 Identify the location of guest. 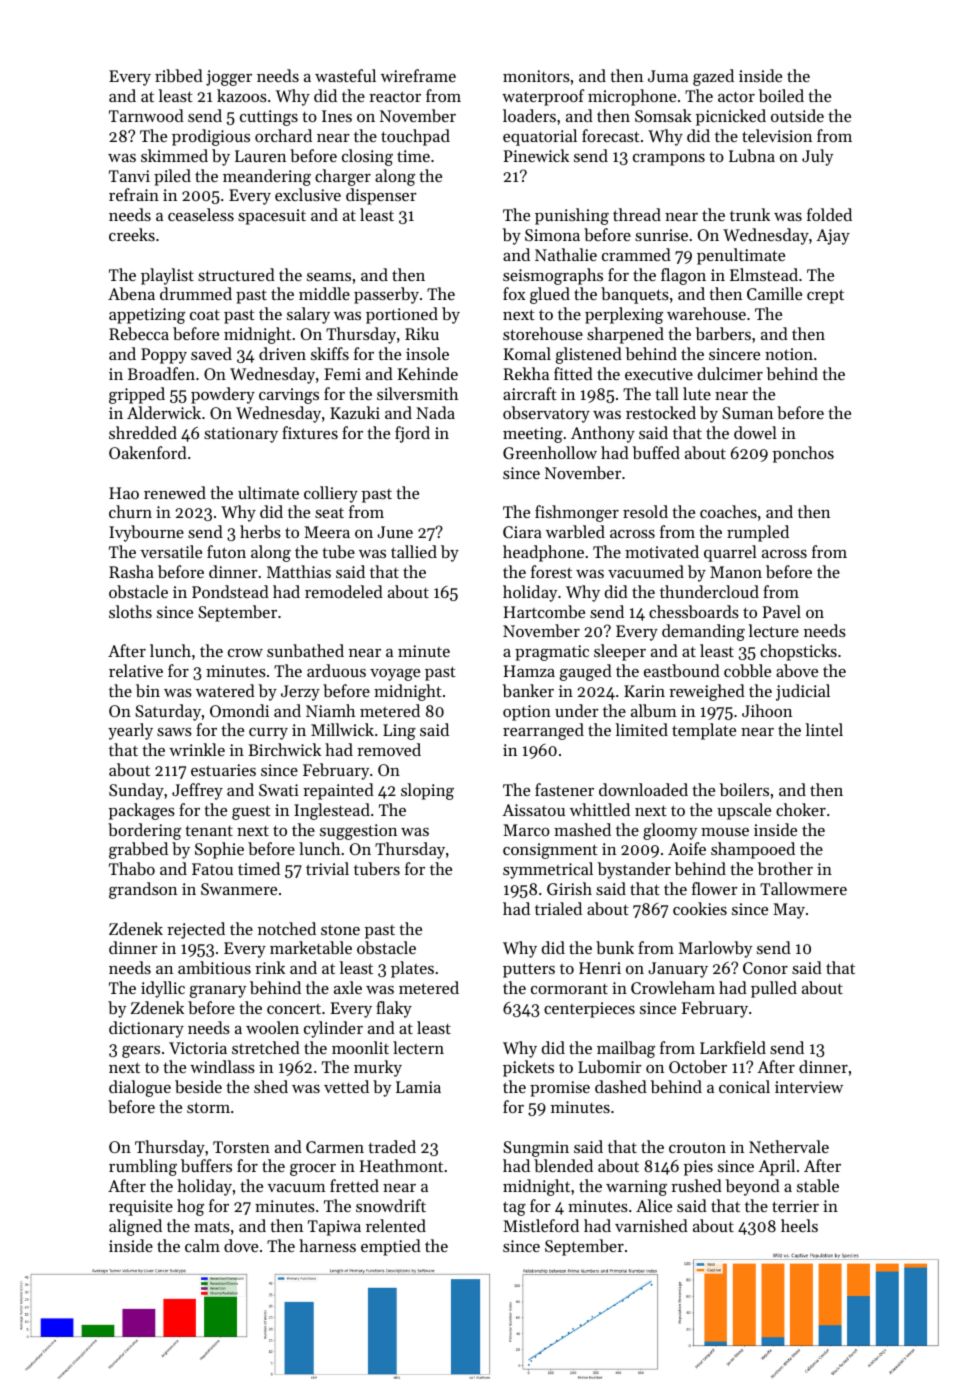
(251, 812).
